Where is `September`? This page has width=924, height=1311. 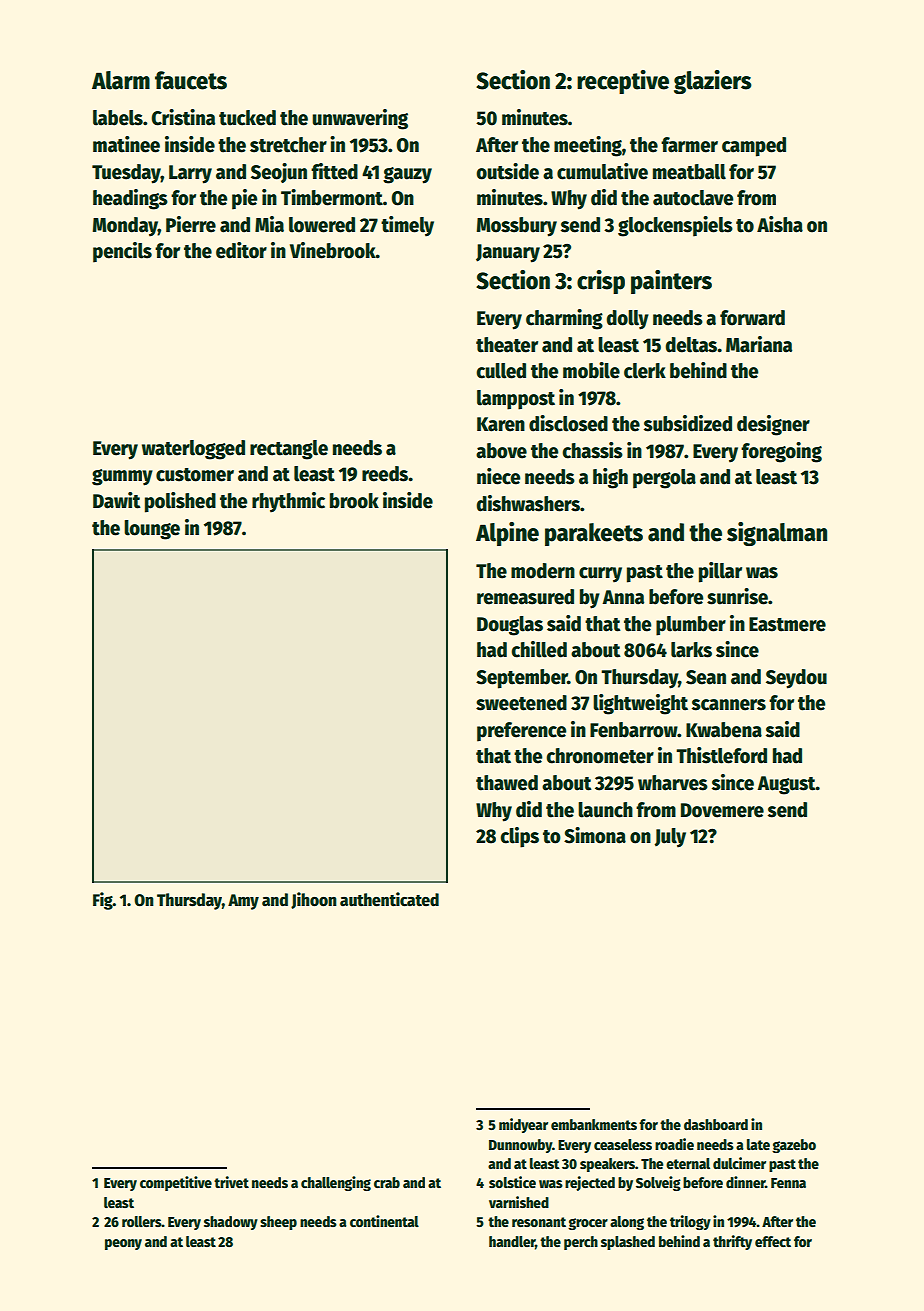
September is located at coordinates (522, 679).
